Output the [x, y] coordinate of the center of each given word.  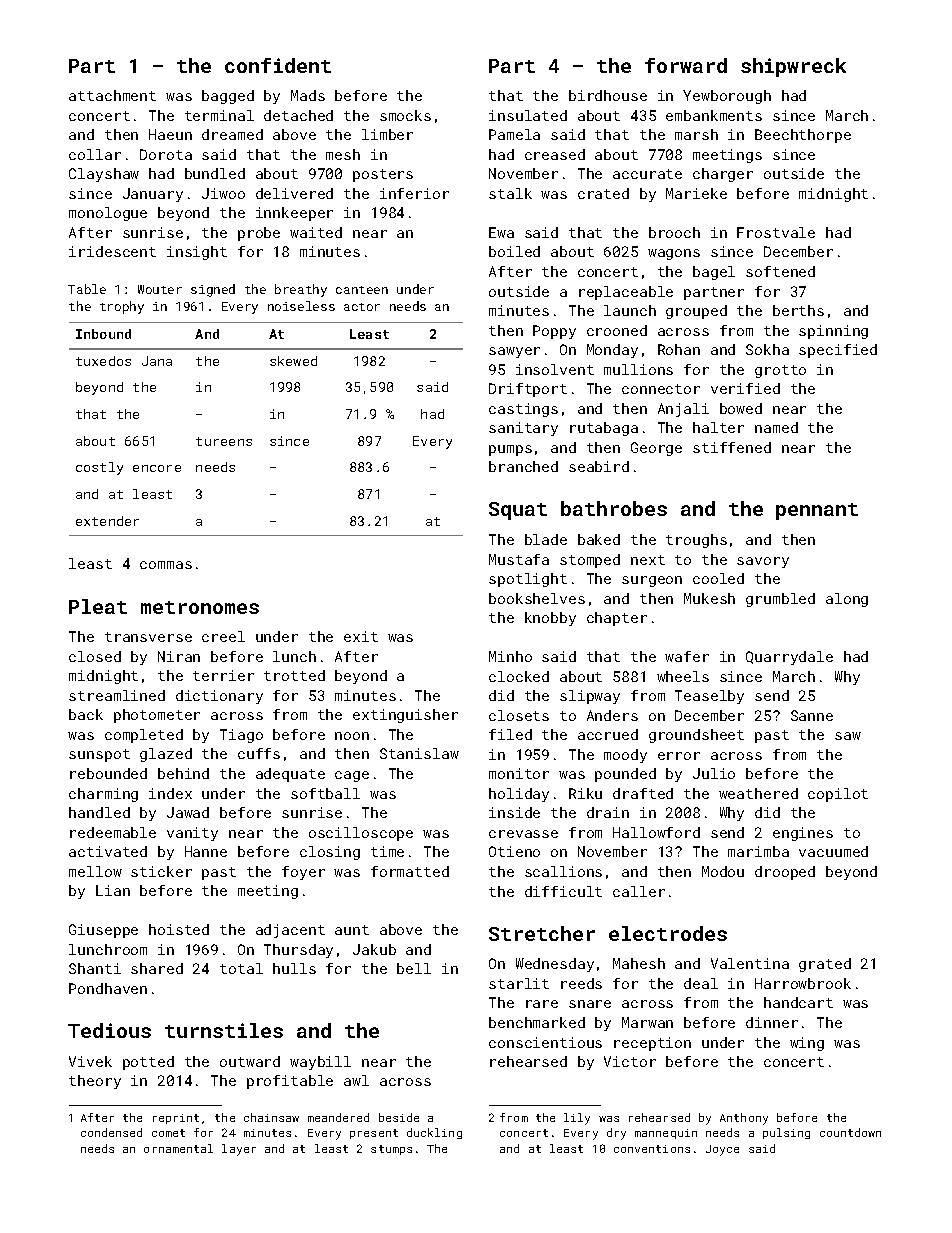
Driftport [528, 390]
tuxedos [103, 361]
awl [356, 1080]
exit [361, 636]
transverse [148, 637]
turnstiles [224, 1030]
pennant [817, 511]
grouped [696, 312]
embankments [714, 115]
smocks [405, 115]
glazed [166, 755]
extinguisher [405, 716]
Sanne [812, 715]
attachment [112, 95]
